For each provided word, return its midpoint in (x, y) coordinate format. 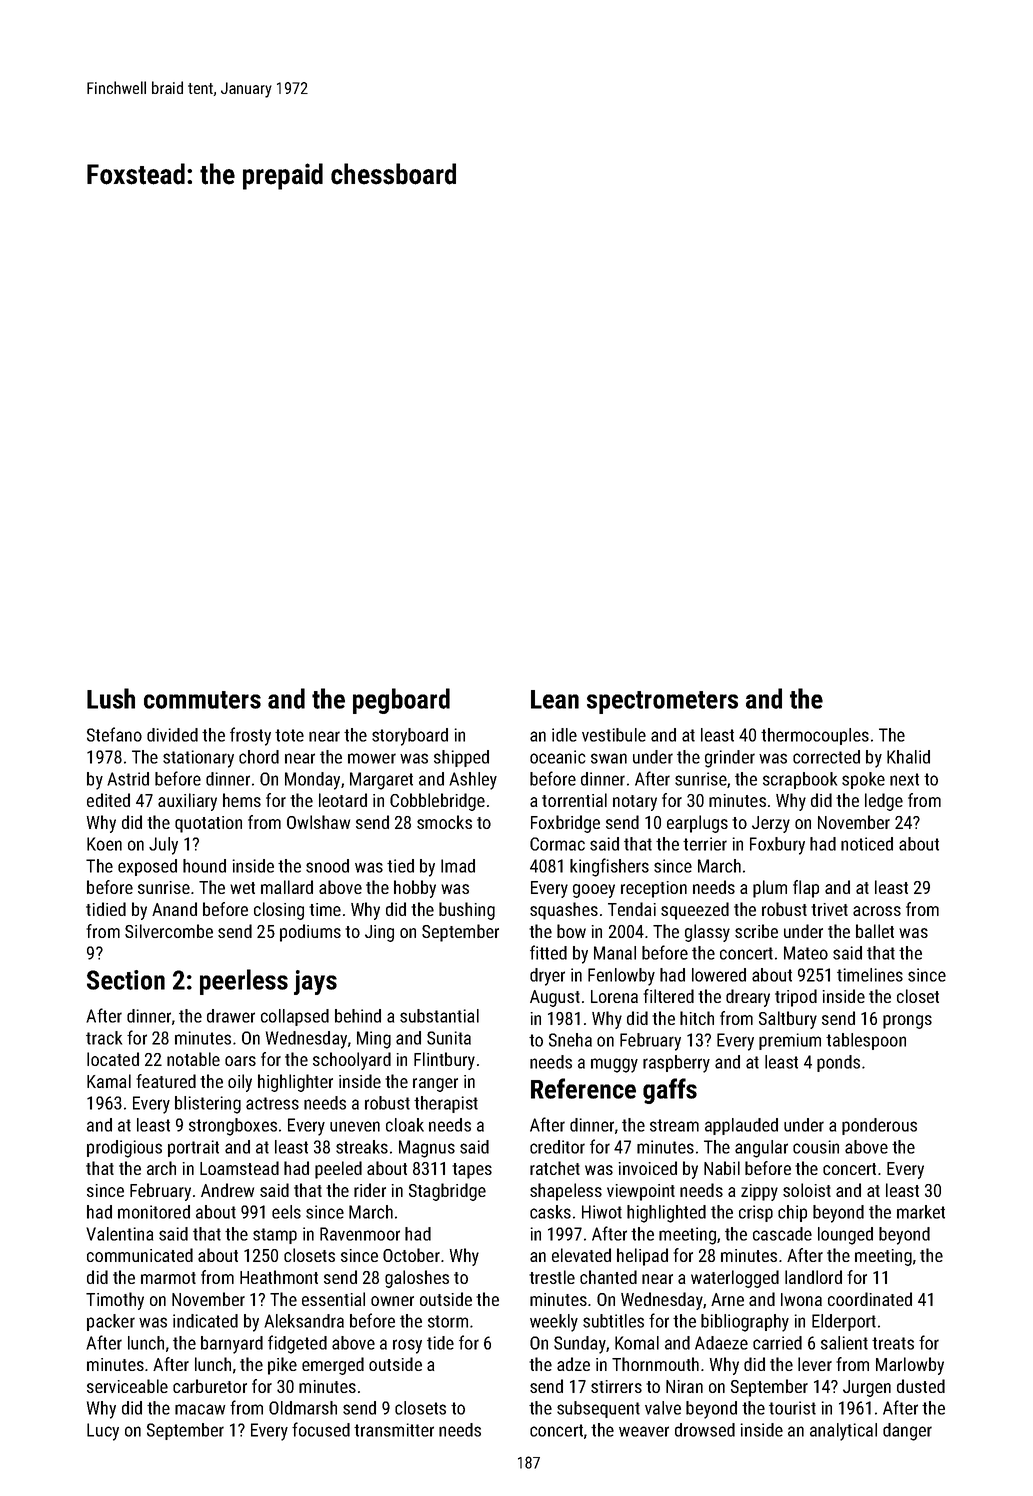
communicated (140, 1255)
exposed (147, 867)
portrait (193, 1148)
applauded (741, 1126)
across (877, 911)
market (921, 1212)
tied (400, 866)
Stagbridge (447, 1192)
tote (289, 735)
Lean (555, 699)
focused (321, 1429)
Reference (583, 1088)
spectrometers (662, 702)
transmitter (394, 1430)
